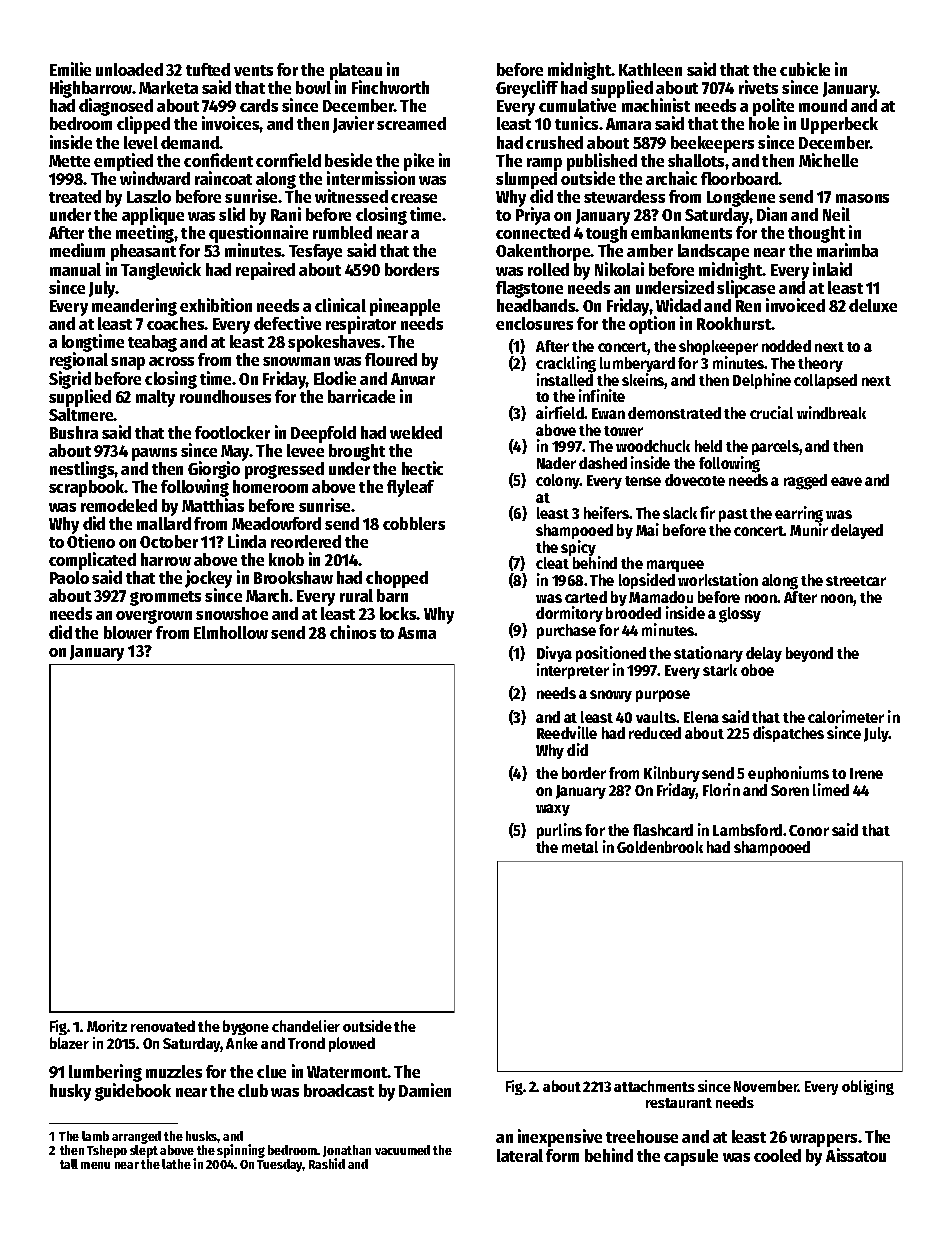  Describe the element at coordinates (174, 1071) in the screenshot. I see `muzzles` at that location.
